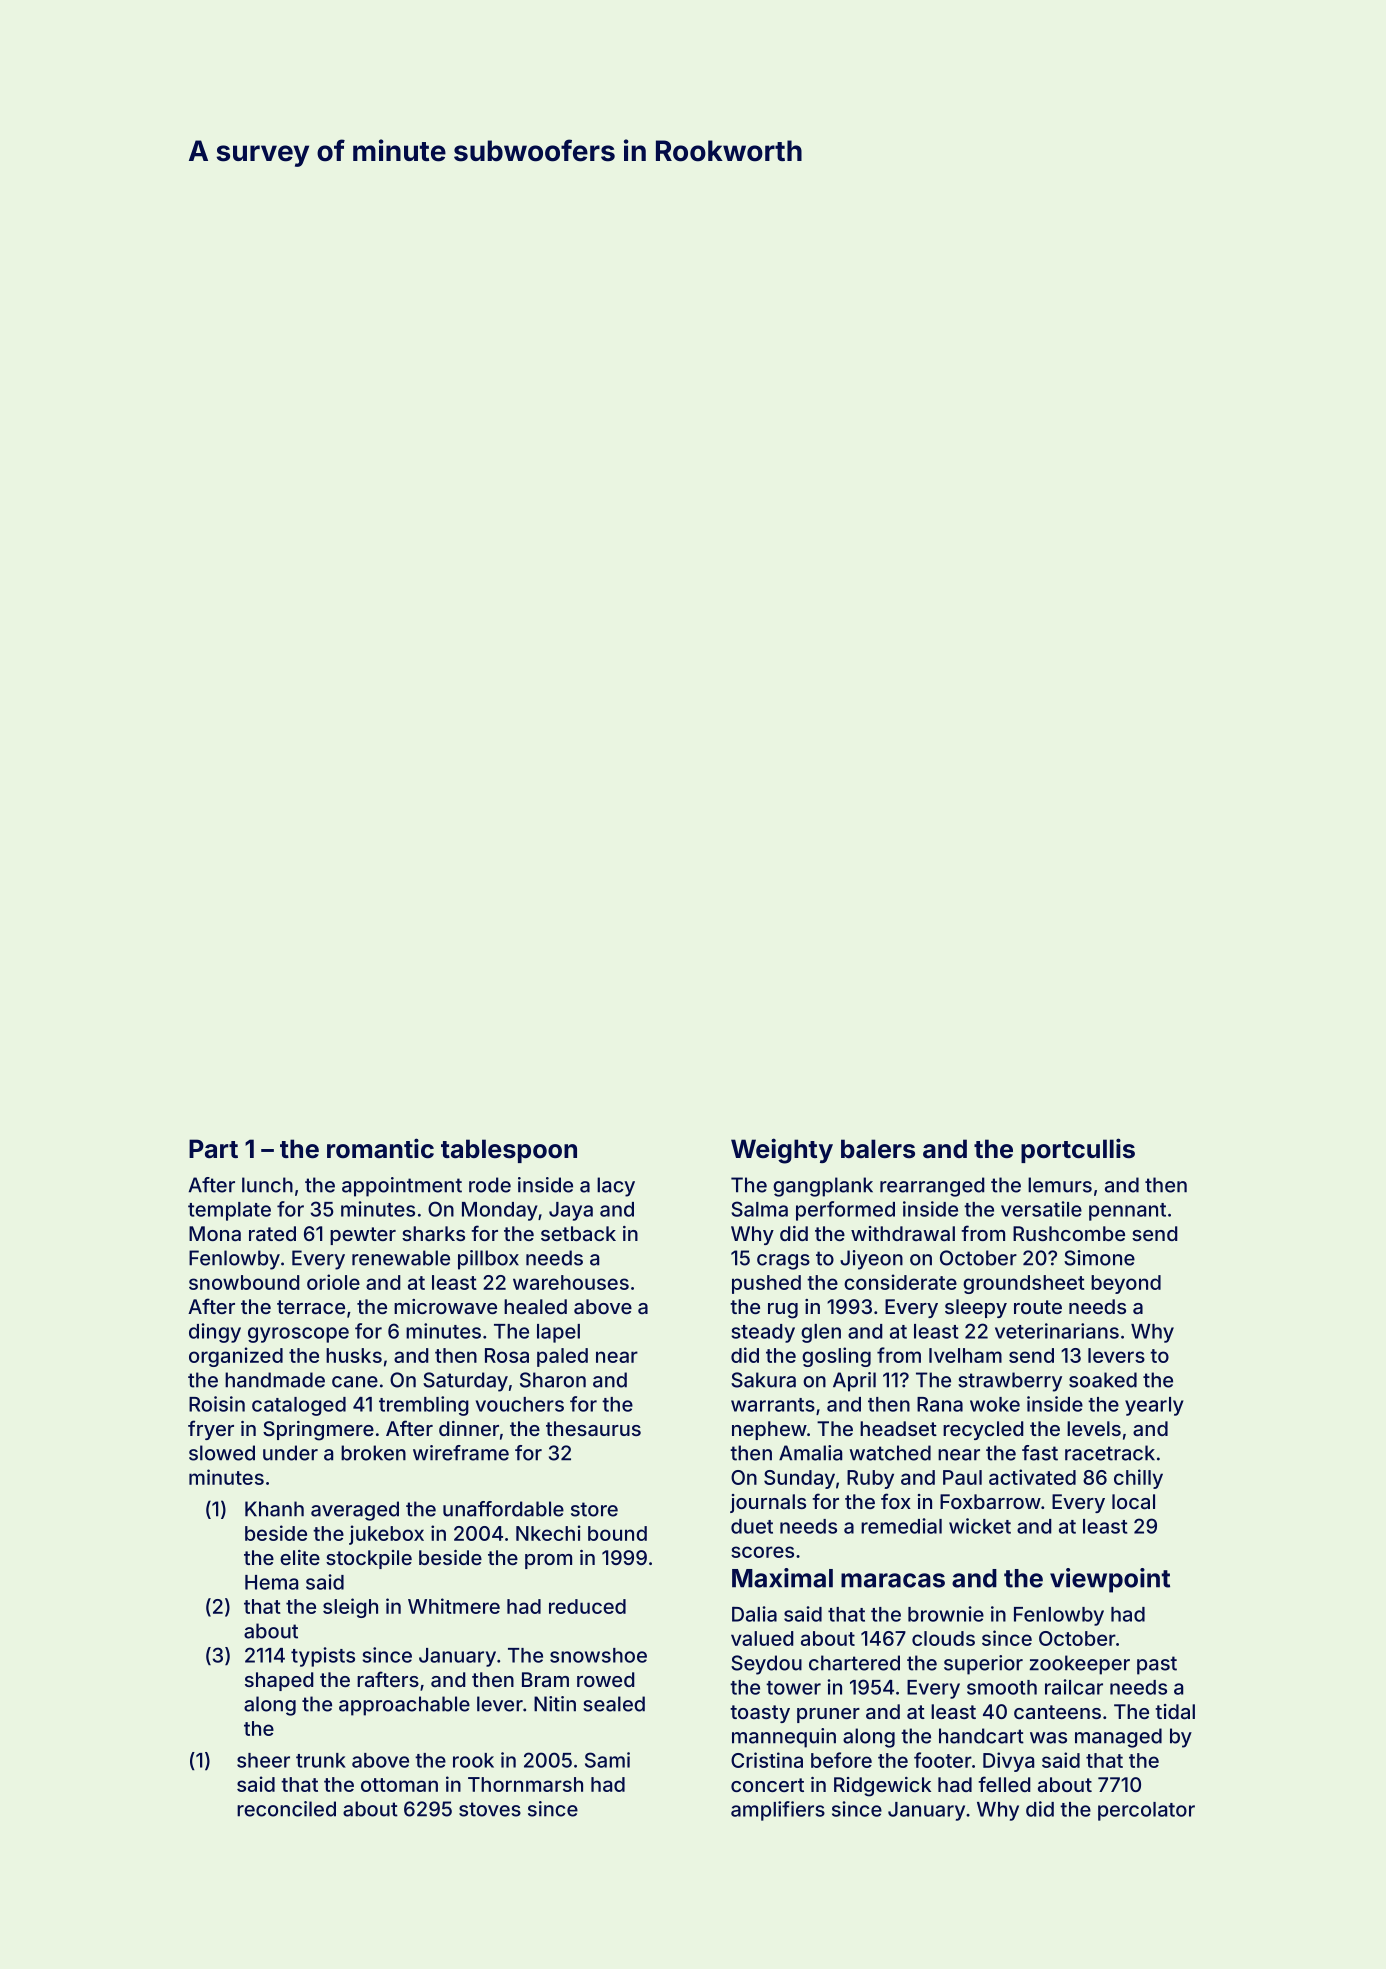 The image size is (1386, 1969). Describe the element at coordinates (355, 1511) in the document. I see `averaged` at that location.
